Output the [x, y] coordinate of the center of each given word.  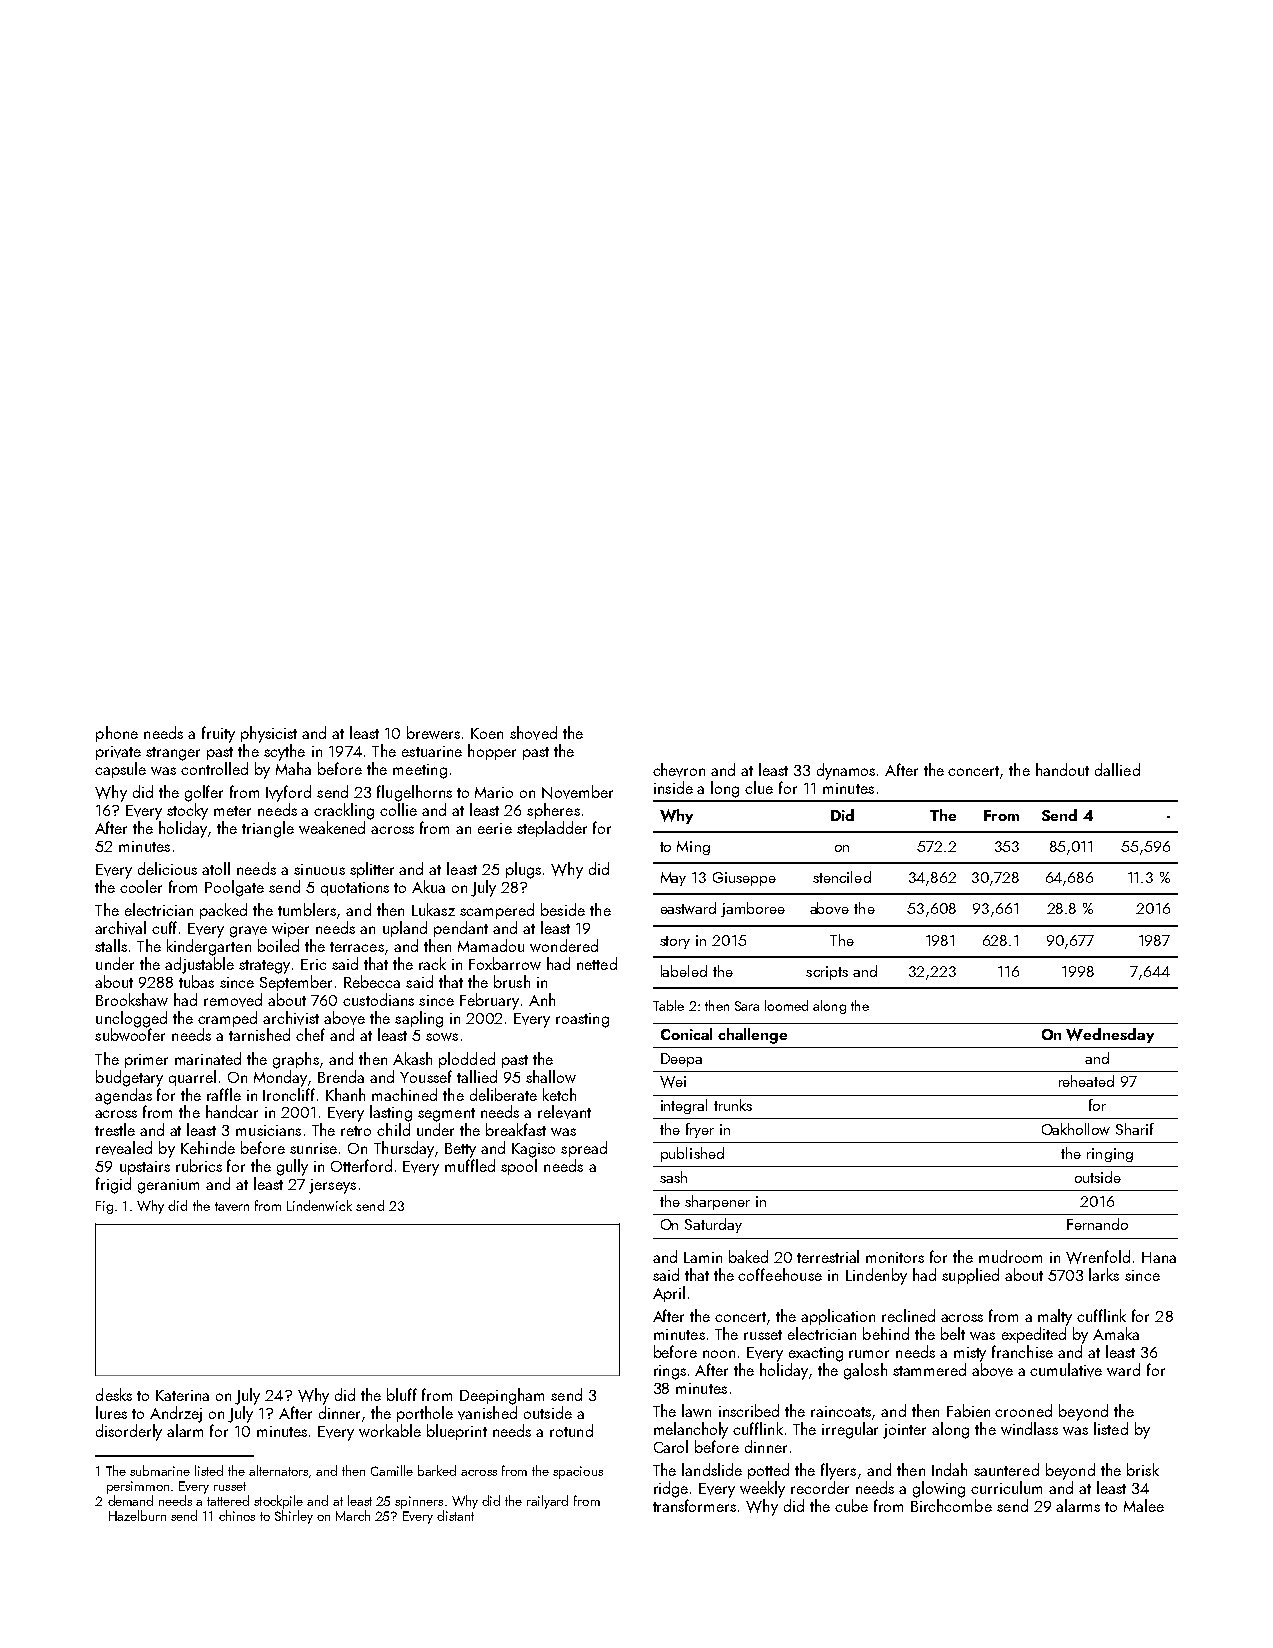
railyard [547, 1502]
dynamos [846, 771]
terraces [357, 947]
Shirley [294, 1517]
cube [851, 1505]
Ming [693, 848]
